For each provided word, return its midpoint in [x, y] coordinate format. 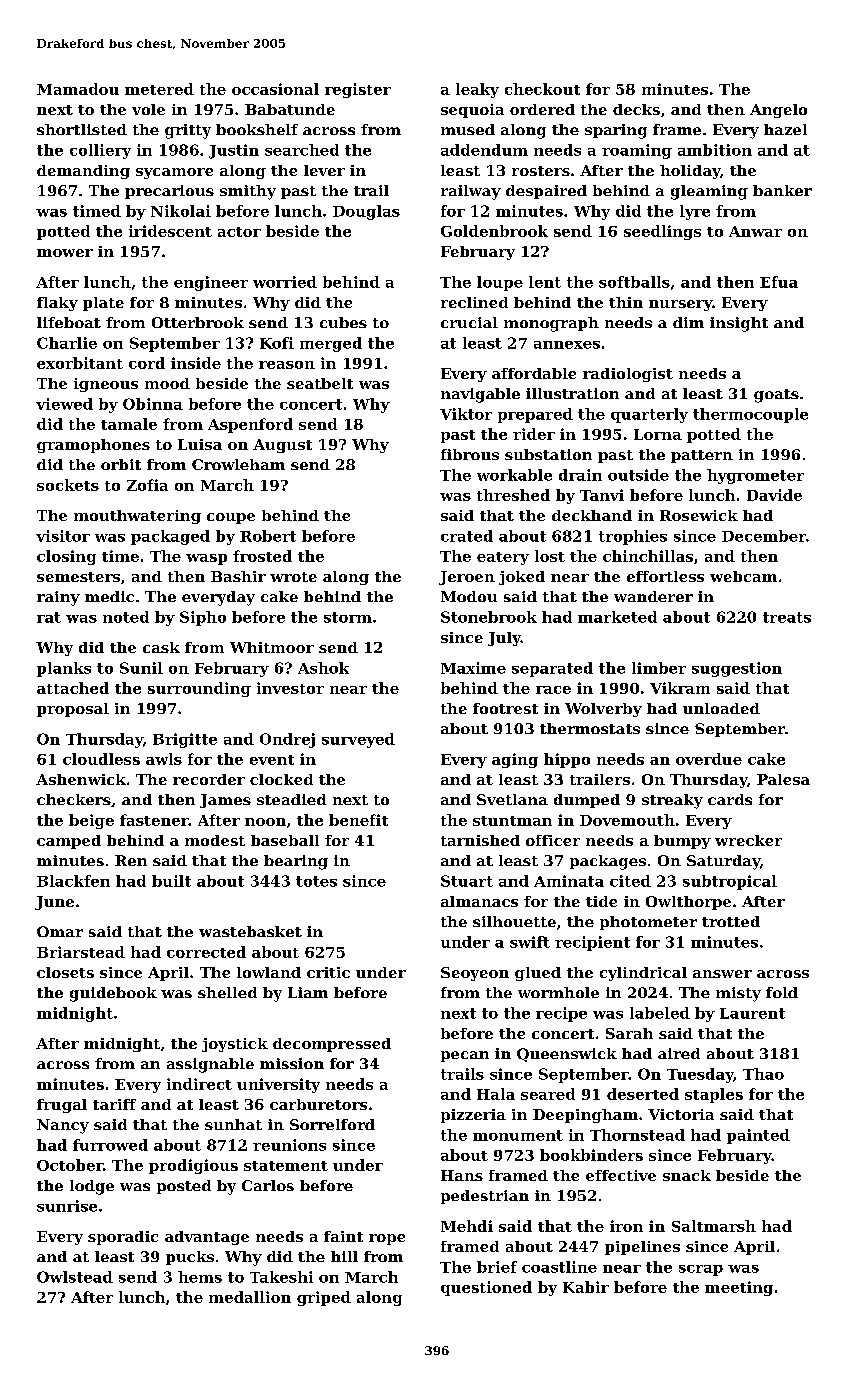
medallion [250, 1297]
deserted [643, 1094]
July [504, 639]
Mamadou [78, 89]
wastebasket [250, 931]
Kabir [586, 1287]
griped [324, 1298]
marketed [617, 617]
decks [636, 109]
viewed [64, 404]
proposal [73, 710]
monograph [551, 324]
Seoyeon [475, 974]
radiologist [628, 375]
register [358, 90]
